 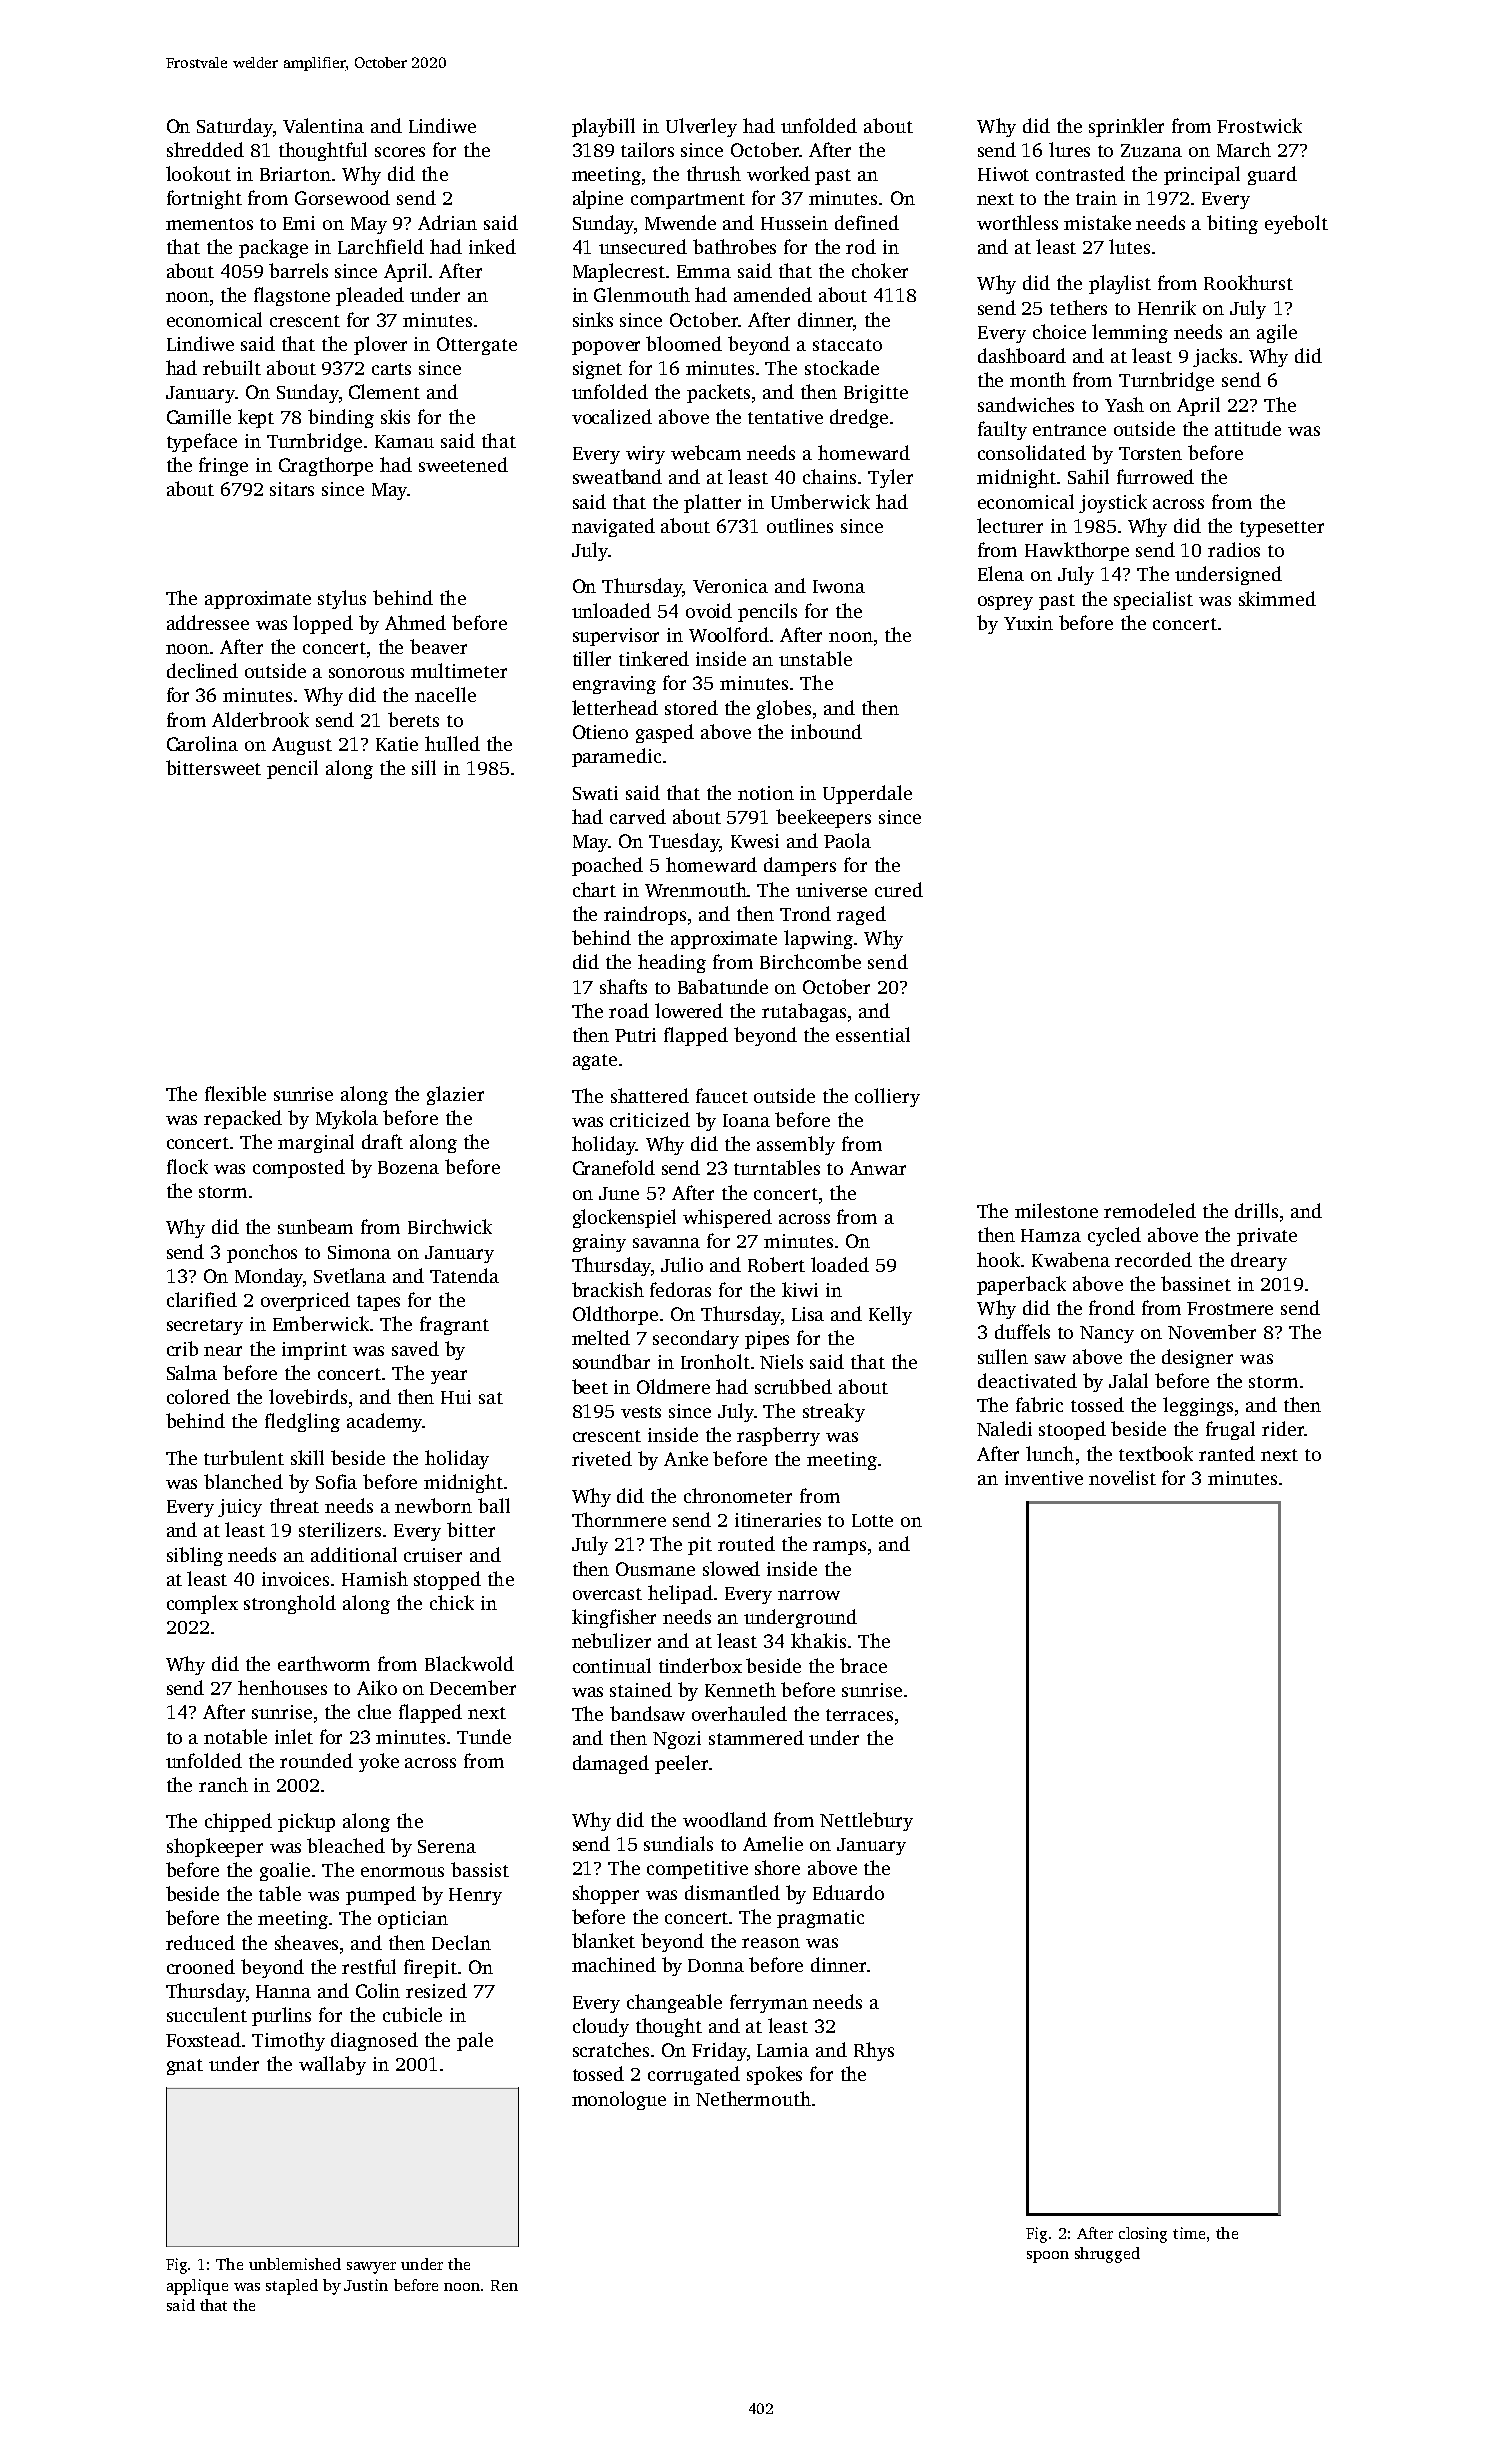 What do you see at coordinates (200, 1942) in the page?
I see `reduced` at bounding box center [200, 1942].
